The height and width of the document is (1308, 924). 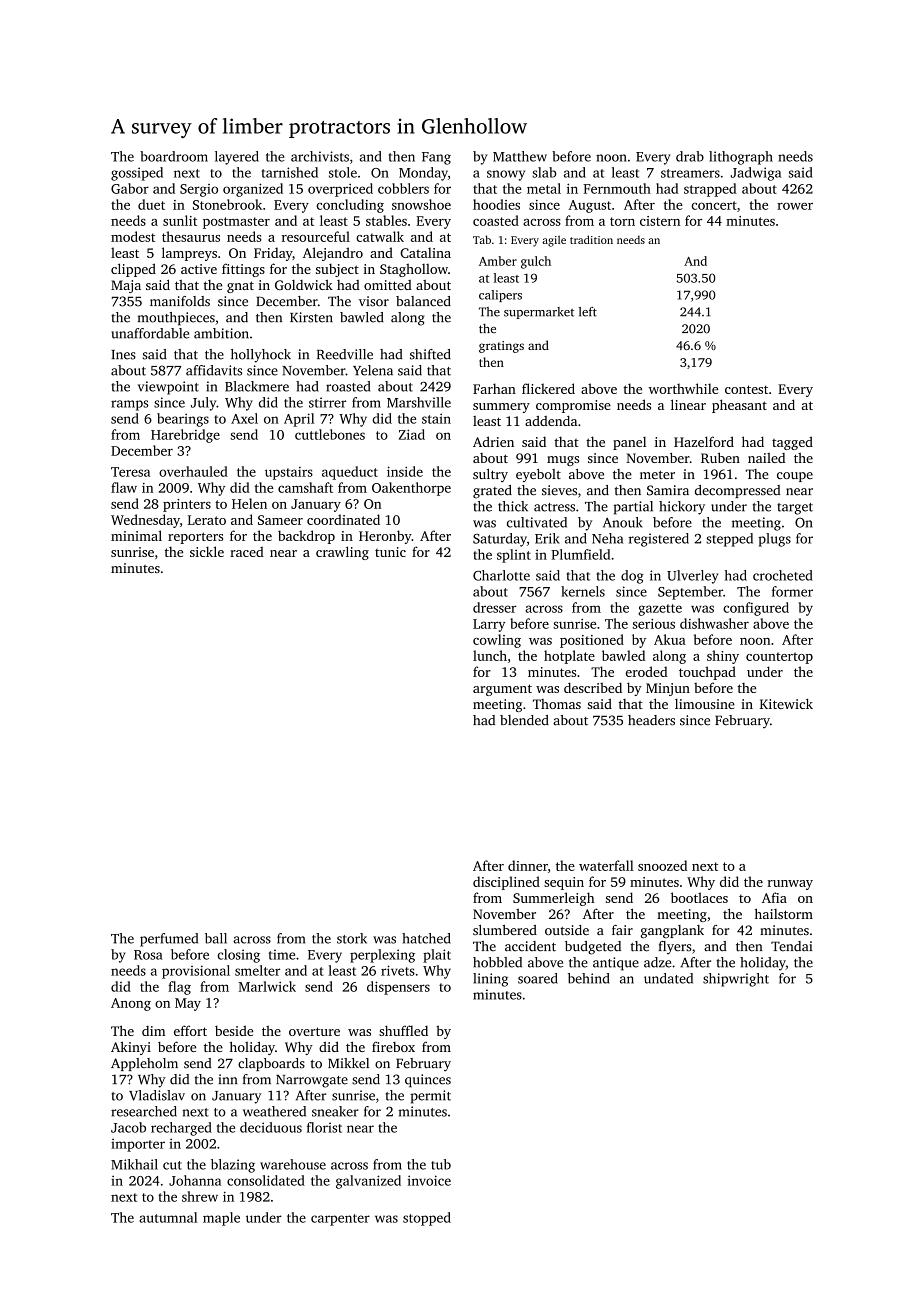 What do you see at coordinates (786, 704) in the document?
I see `Kitewick` at bounding box center [786, 704].
